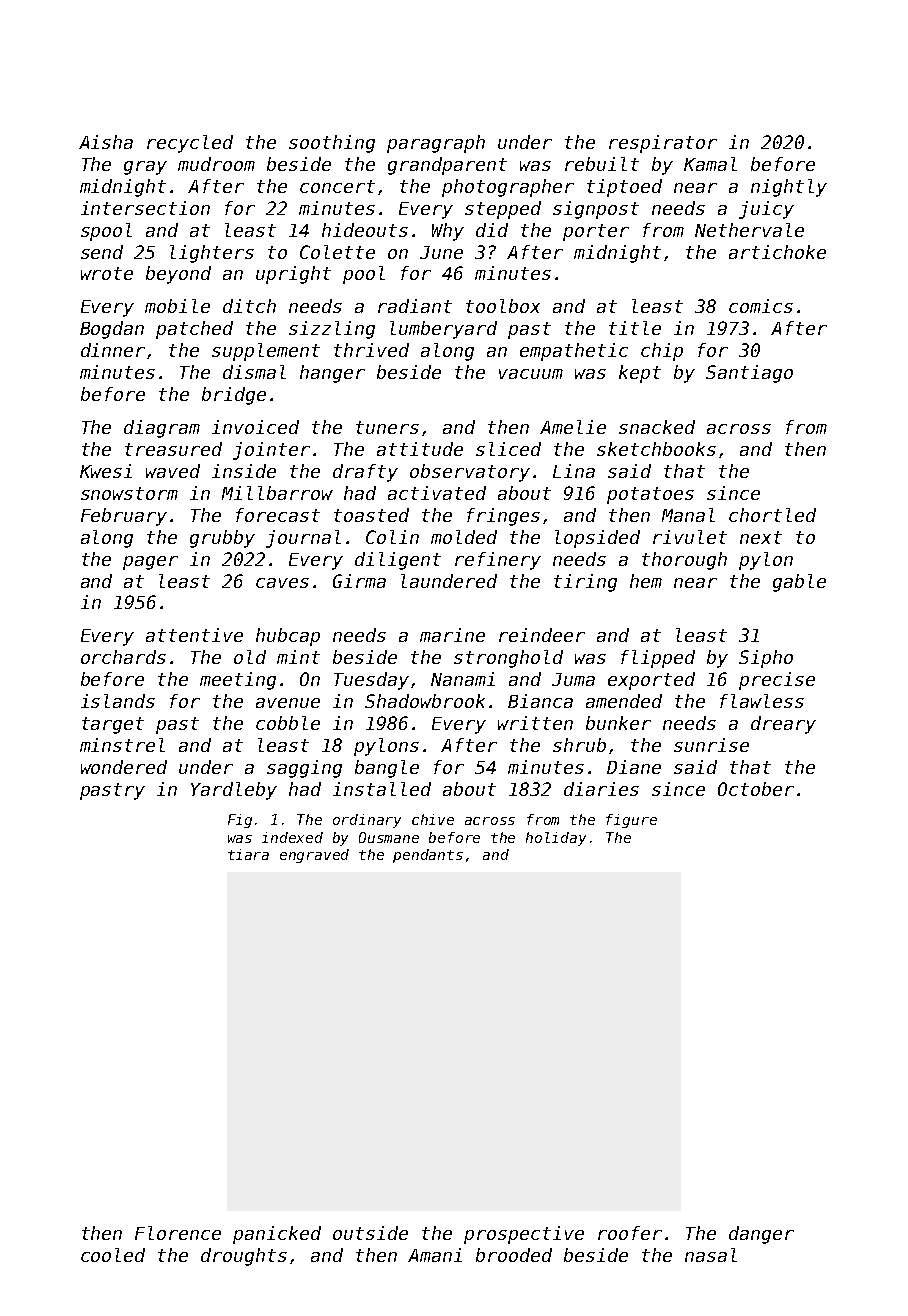 The image size is (908, 1316). What do you see at coordinates (535, 723) in the screenshot?
I see `written` at bounding box center [535, 723].
